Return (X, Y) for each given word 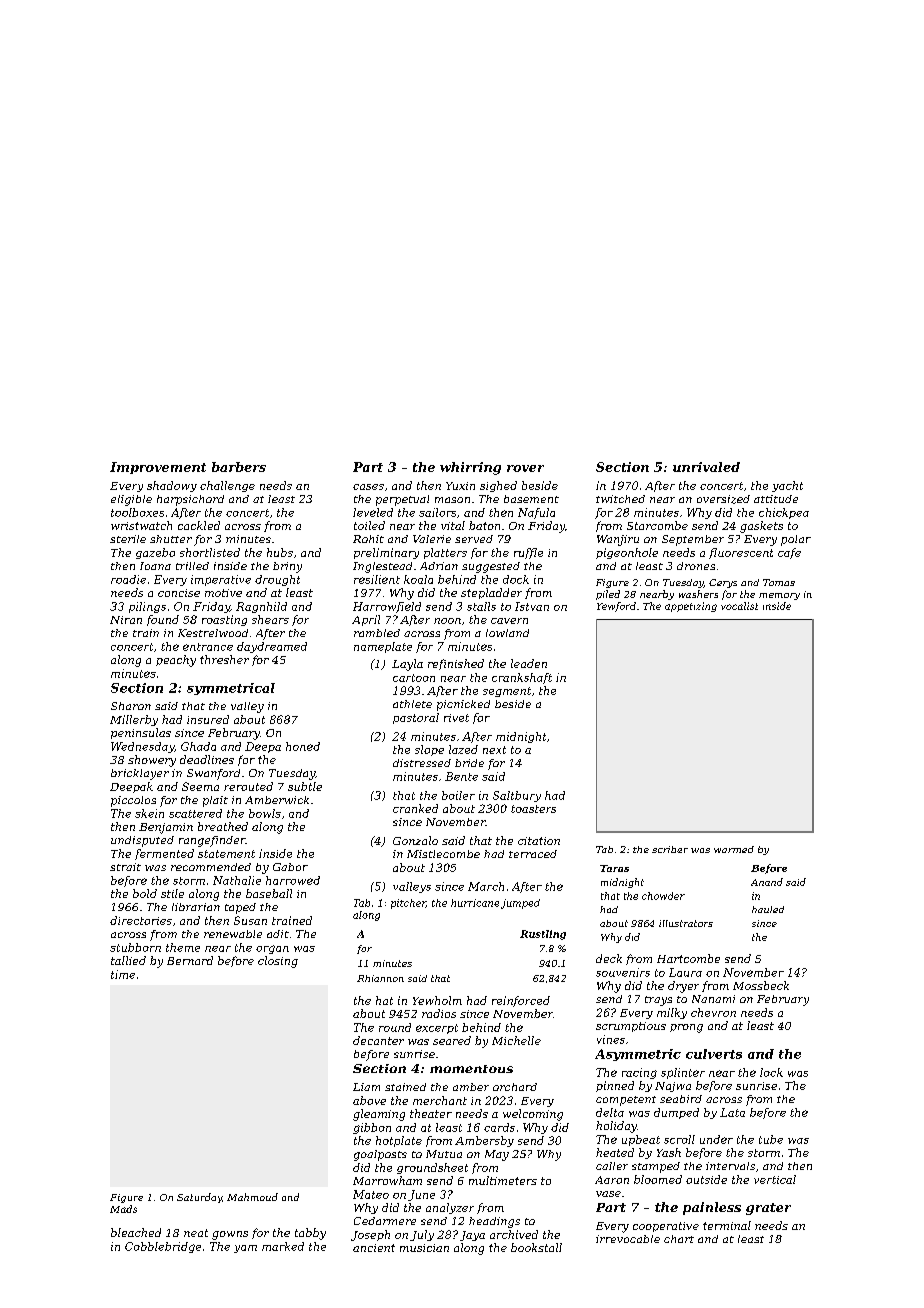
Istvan (532, 606)
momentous (471, 1069)
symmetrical (231, 689)
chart (679, 1239)
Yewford (616, 607)
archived (514, 1234)
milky (672, 1013)
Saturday (199, 1198)
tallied (128, 960)
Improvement (158, 468)
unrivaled (706, 467)
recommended (211, 867)
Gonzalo (415, 840)
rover (525, 468)
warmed (734, 849)
